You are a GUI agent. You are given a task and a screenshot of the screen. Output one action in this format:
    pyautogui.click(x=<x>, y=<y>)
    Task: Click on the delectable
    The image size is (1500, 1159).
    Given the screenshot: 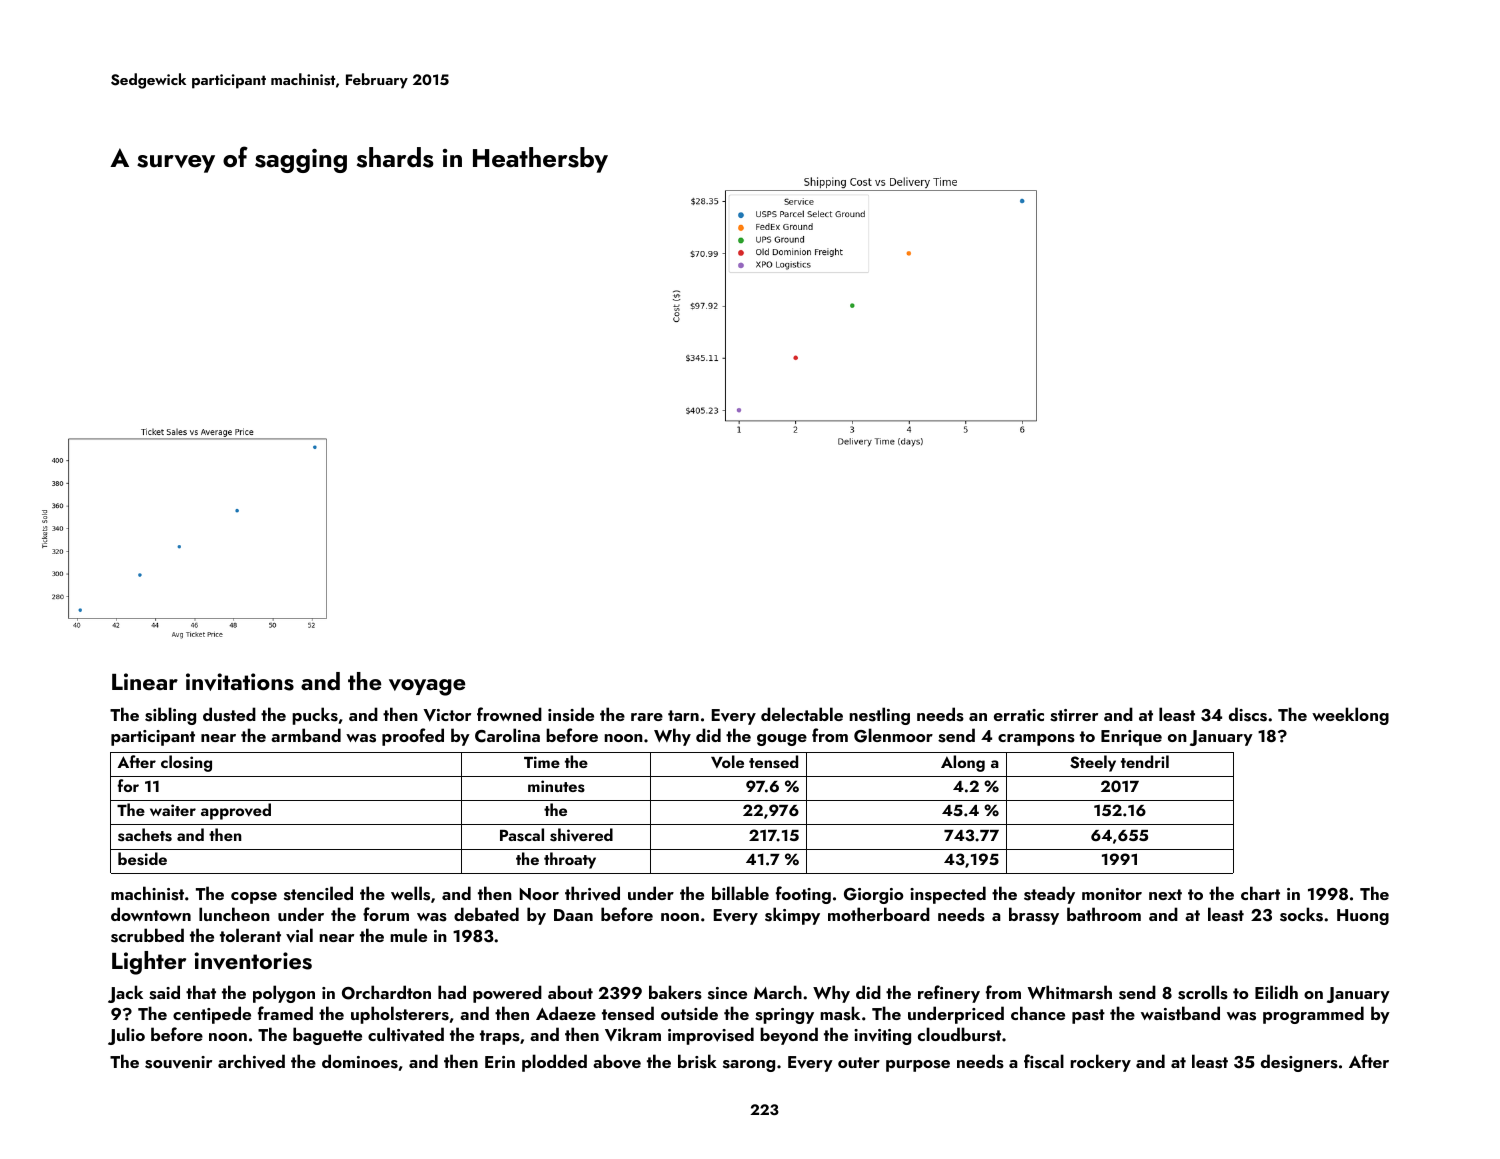 What is the action you would take?
    pyautogui.click(x=802, y=714)
